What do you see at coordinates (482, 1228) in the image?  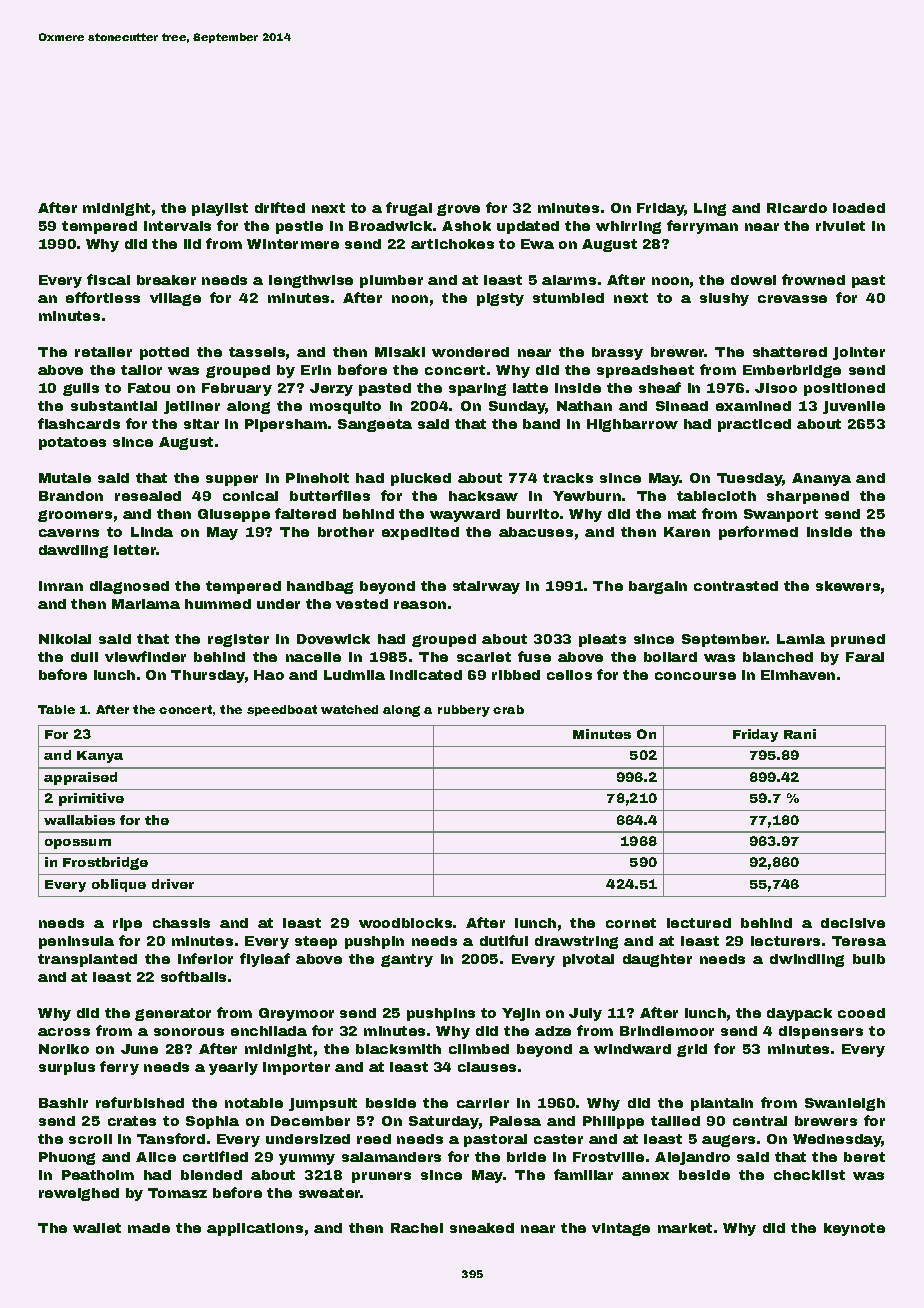 I see `sneaked` at bounding box center [482, 1228].
